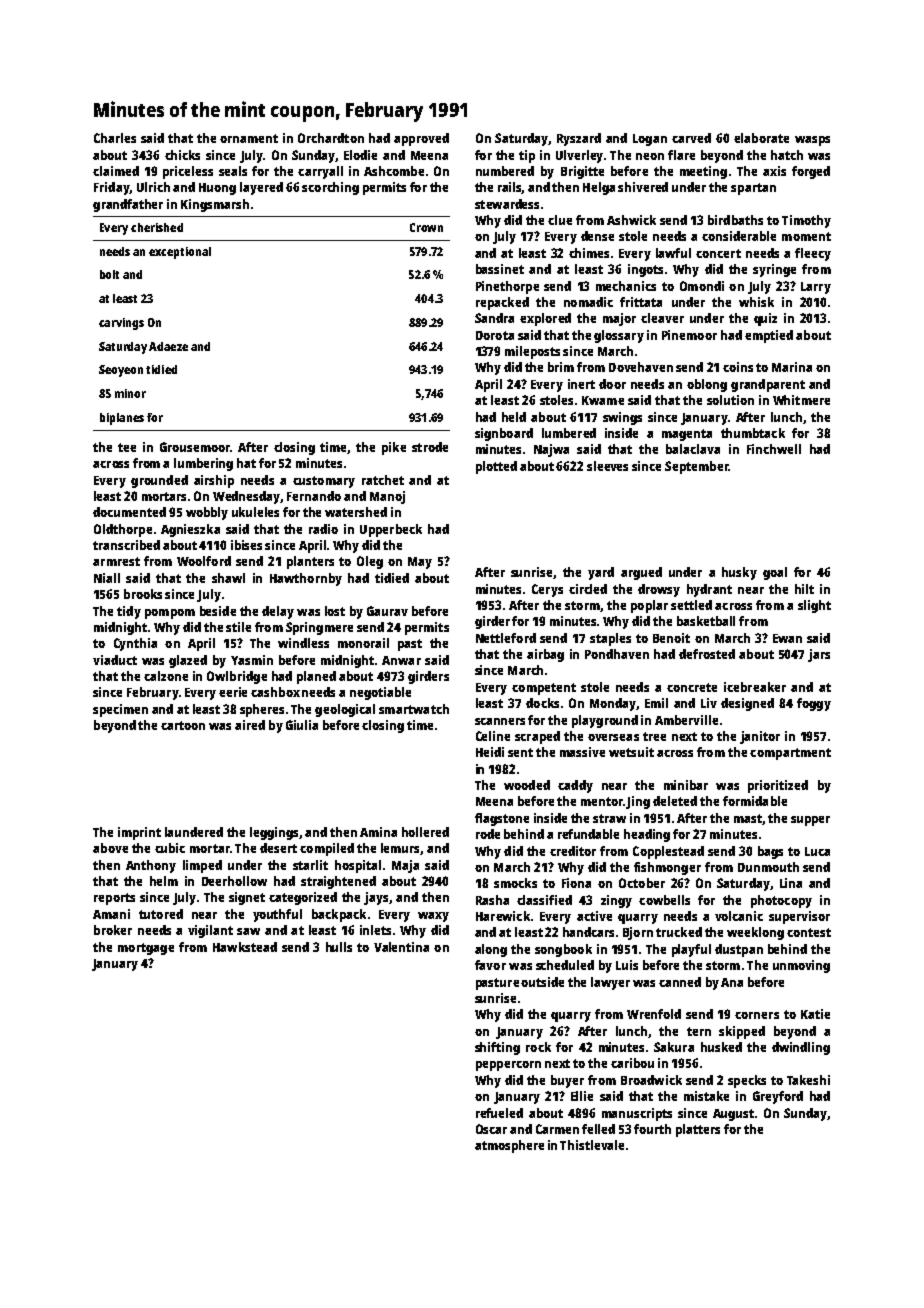  What do you see at coordinates (500, 269) in the document?
I see `bassinet` at bounding box center [500, 269].
